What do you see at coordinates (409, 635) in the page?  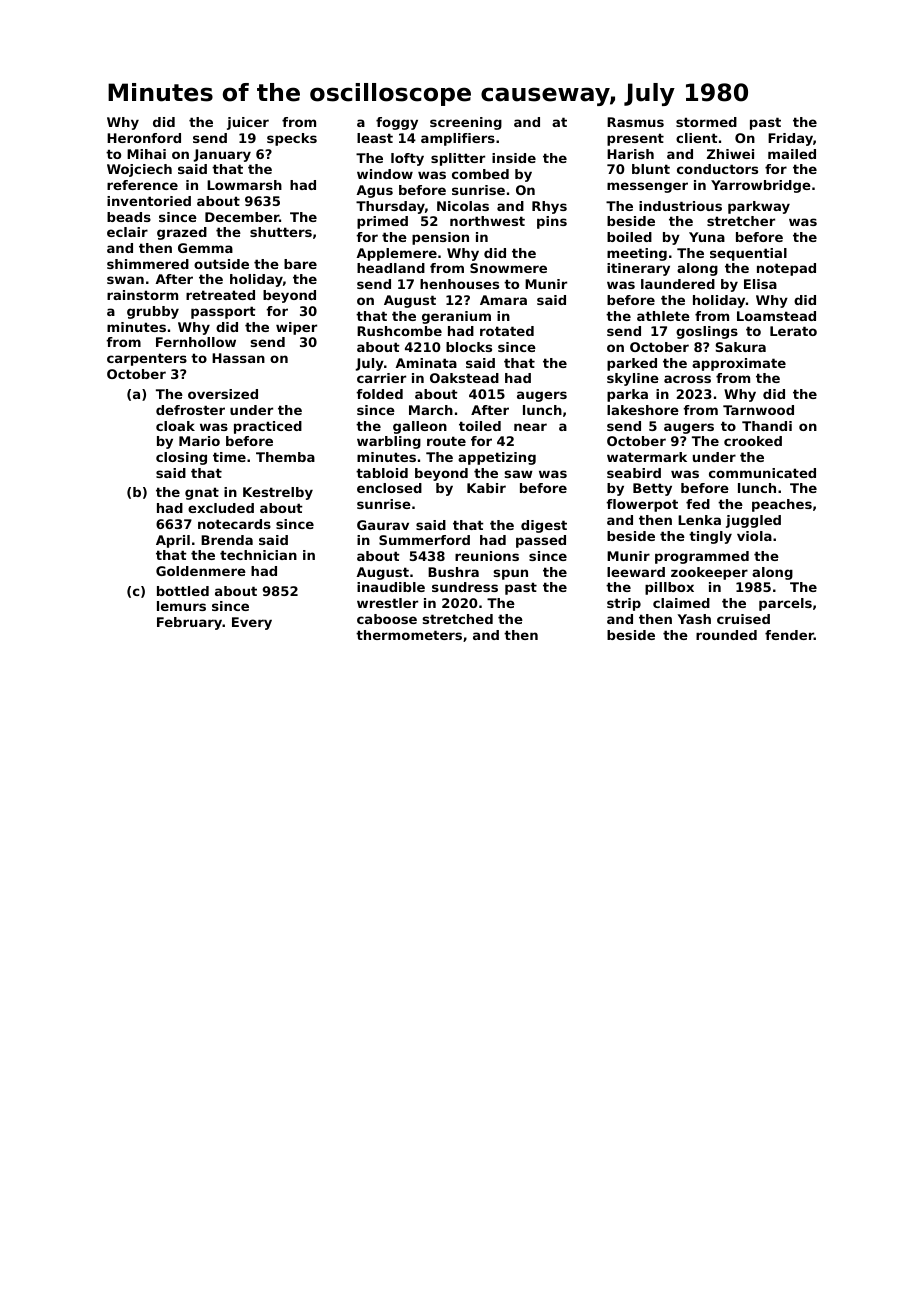 I see `thermometers` at bounding box center [409, 635].
